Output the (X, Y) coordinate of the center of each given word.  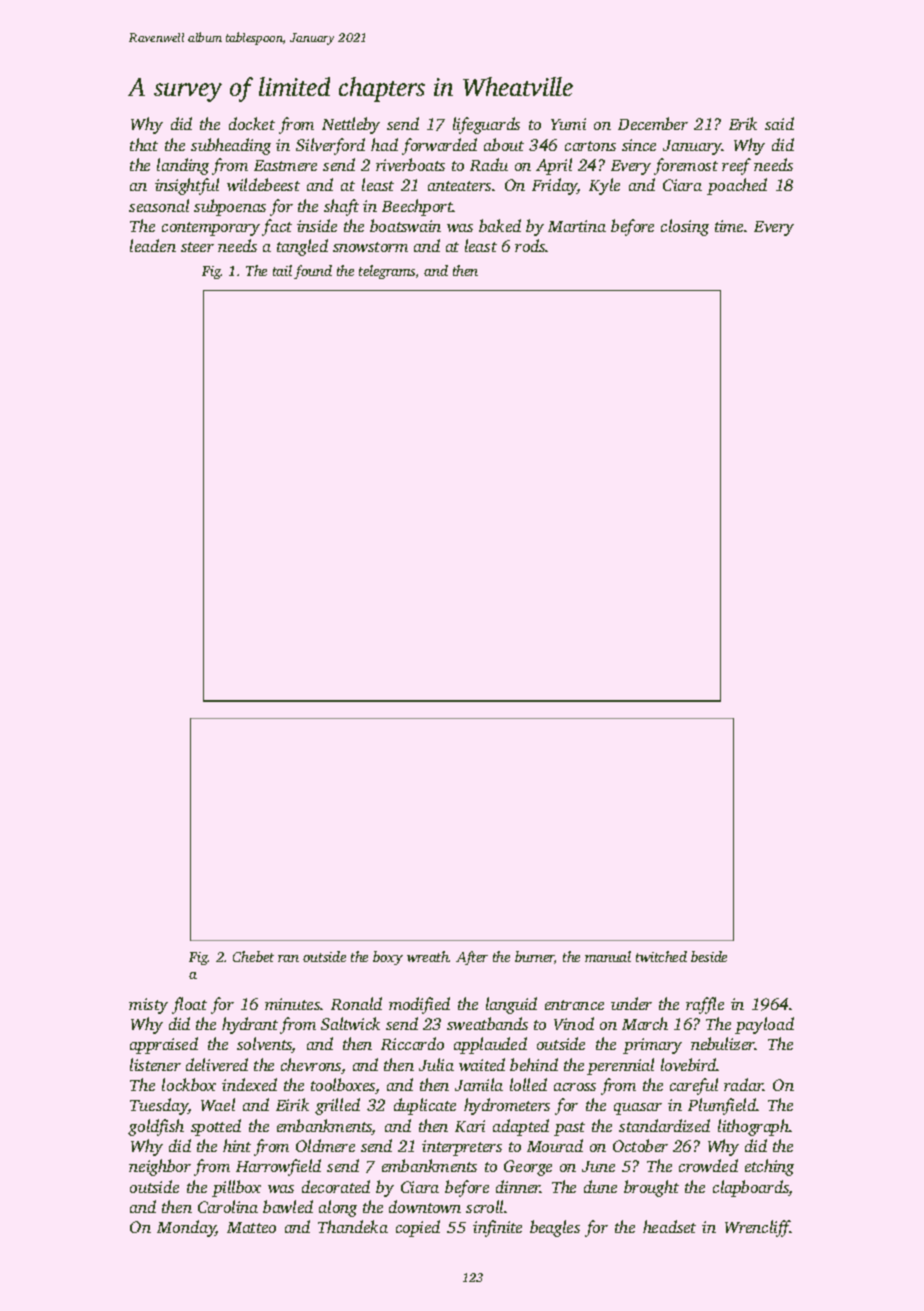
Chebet (253, 956)
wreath (428, 956)
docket (252, 123)
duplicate (425, 1106)
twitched (661, 956)
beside (709, 956)
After (472, 958)
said (779, 123)
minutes (292, 1004)
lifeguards (486, 125)
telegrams (387, 272)
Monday (186, 1228)
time (729, 226)
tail (282, 270)
